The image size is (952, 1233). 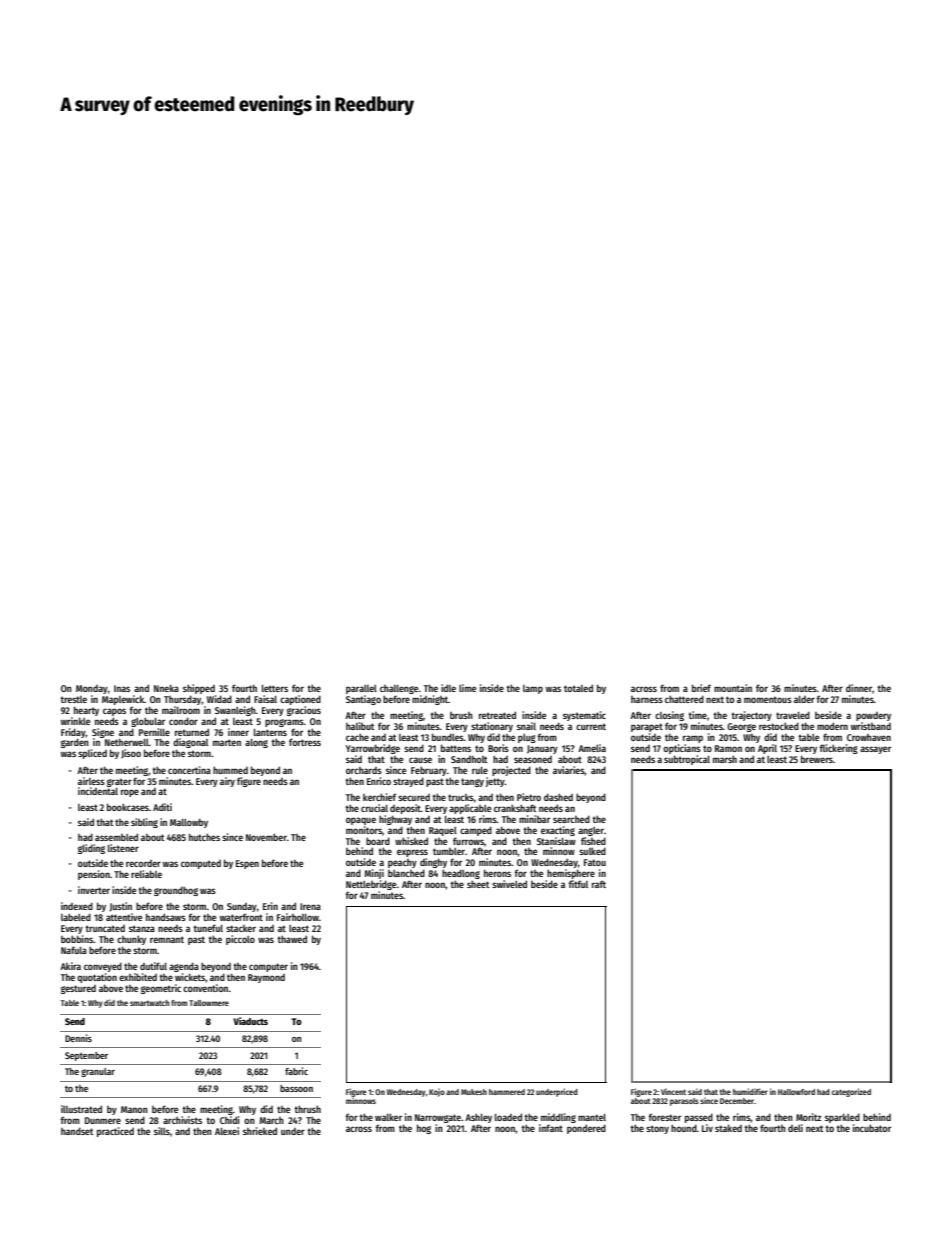 What do you see at coordinates (115, 1132) in the page?
I see `practiced` at bounding box center [115, 1132].
